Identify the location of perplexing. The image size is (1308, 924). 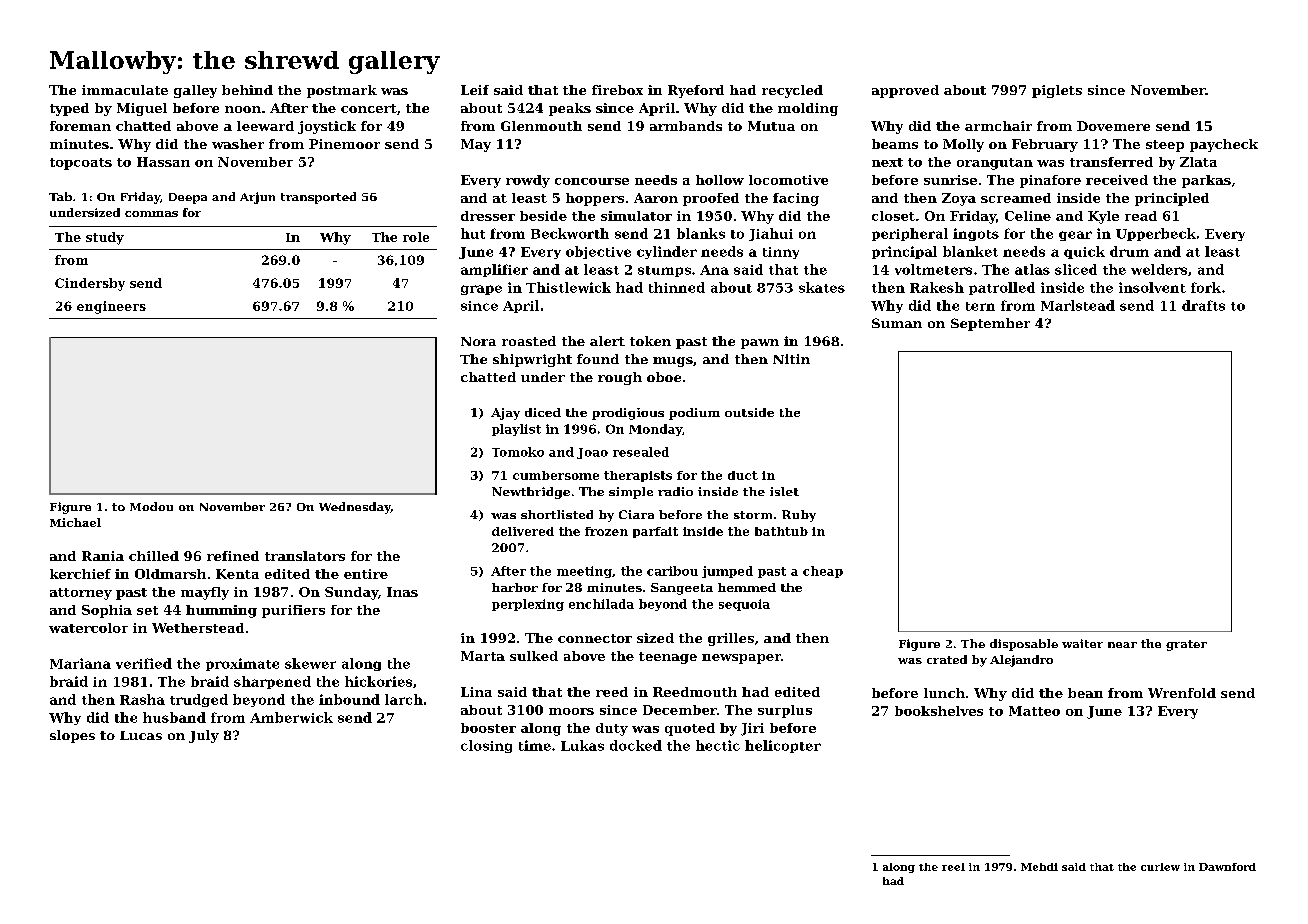
(528, 605).
